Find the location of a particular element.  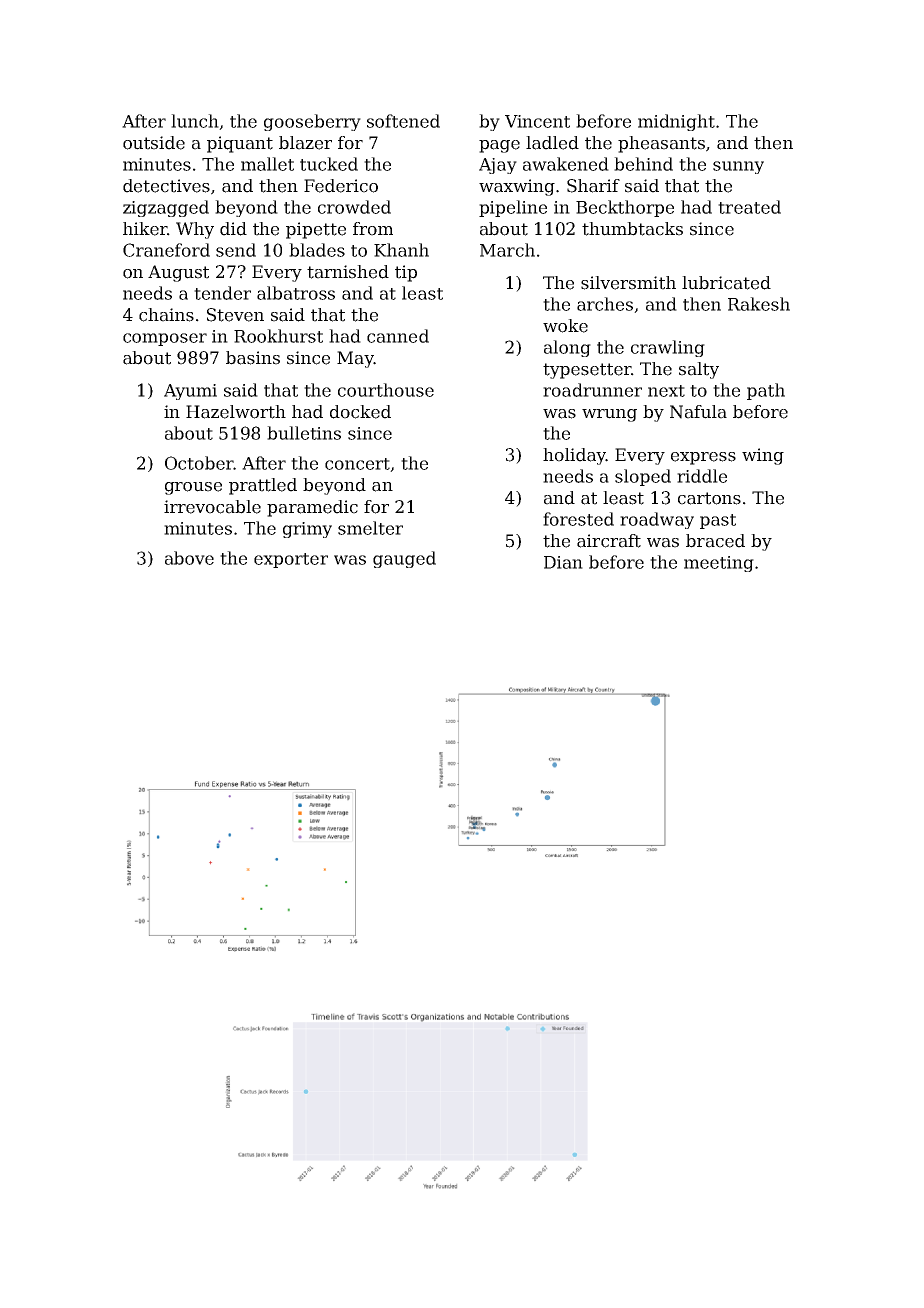

exporter is located at coordinates (291, 560).
